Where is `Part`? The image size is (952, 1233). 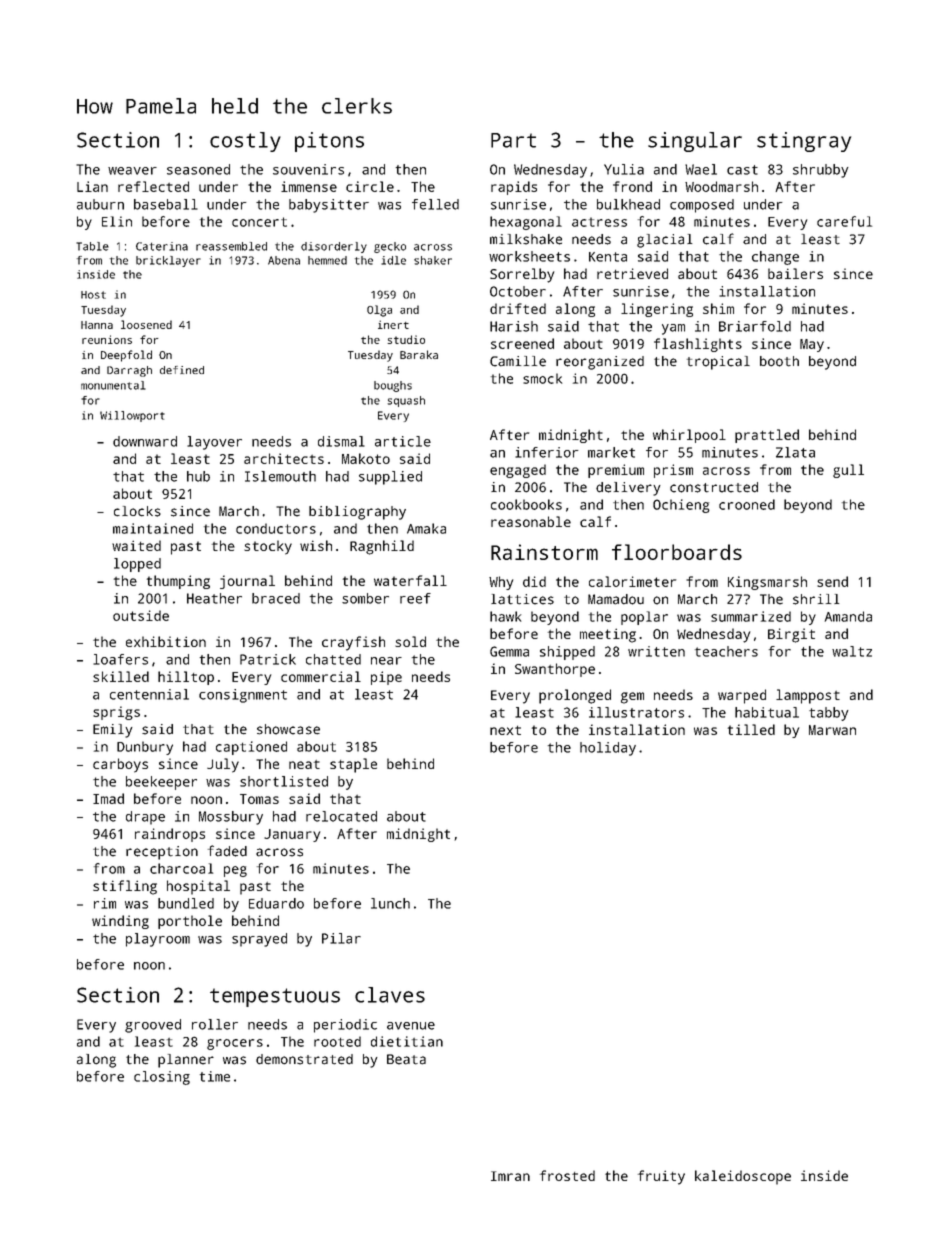 Part is located at coordinates (513, 140).
